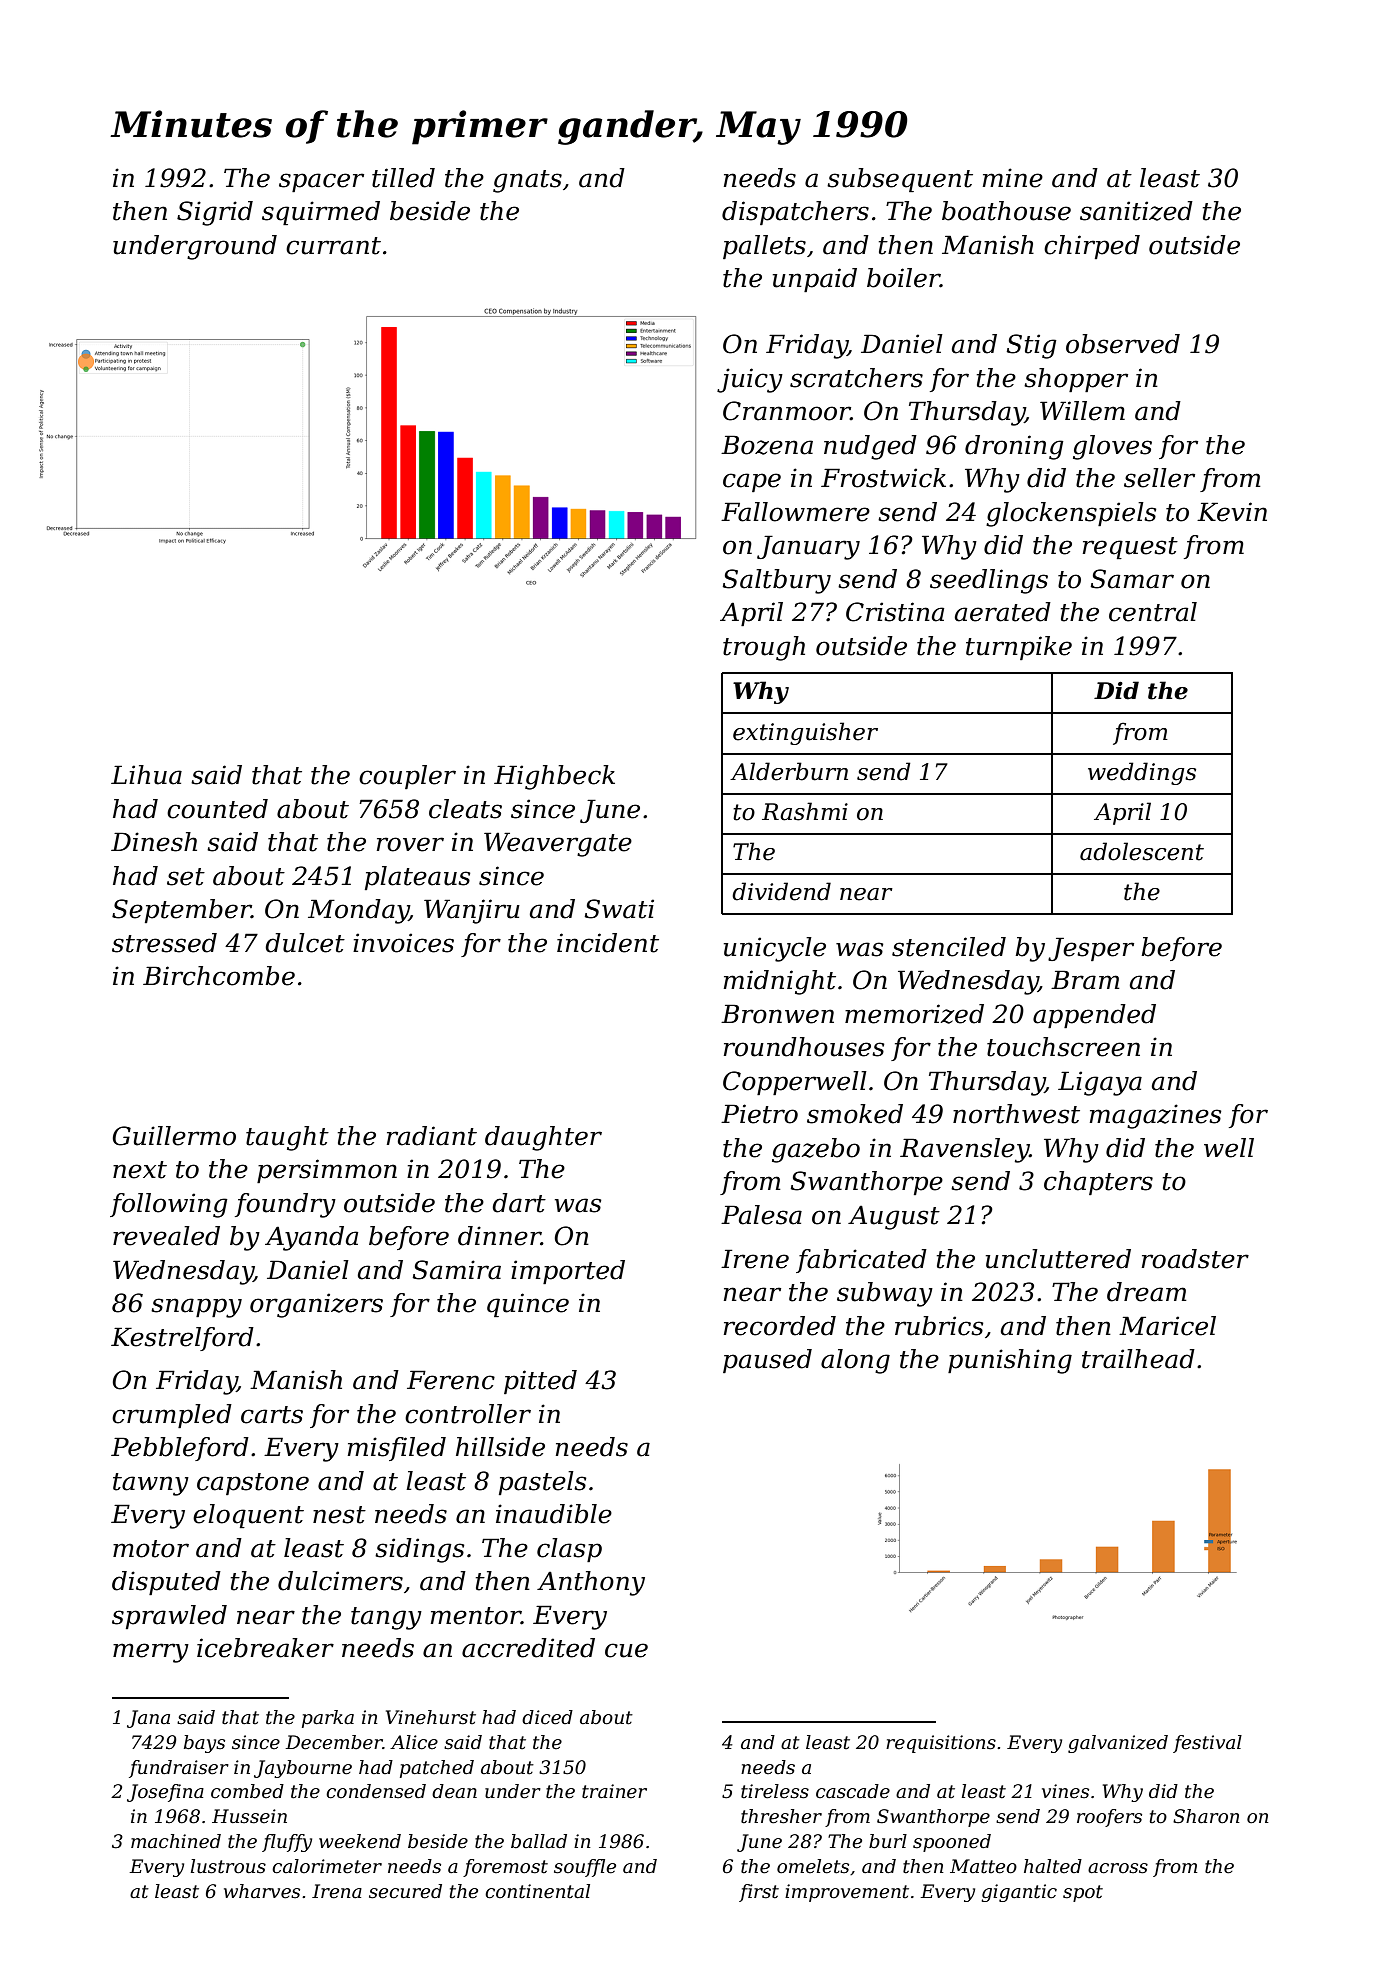  What do you see at coordinates (764, 648) in the screenshot?
I see `trough` at bounding box center [764, 648].
